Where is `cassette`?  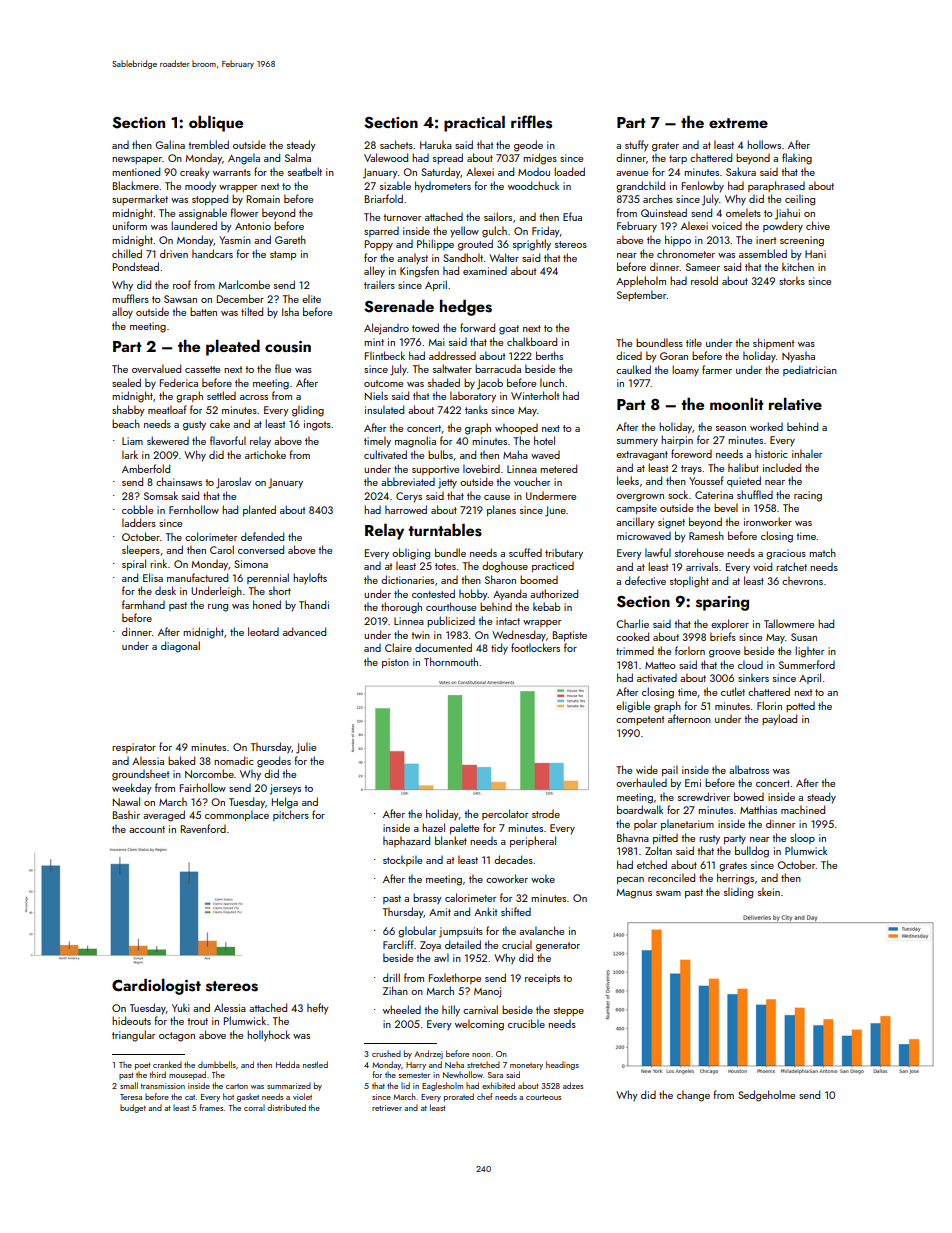 cassette is located at coordinates (202, 369).
